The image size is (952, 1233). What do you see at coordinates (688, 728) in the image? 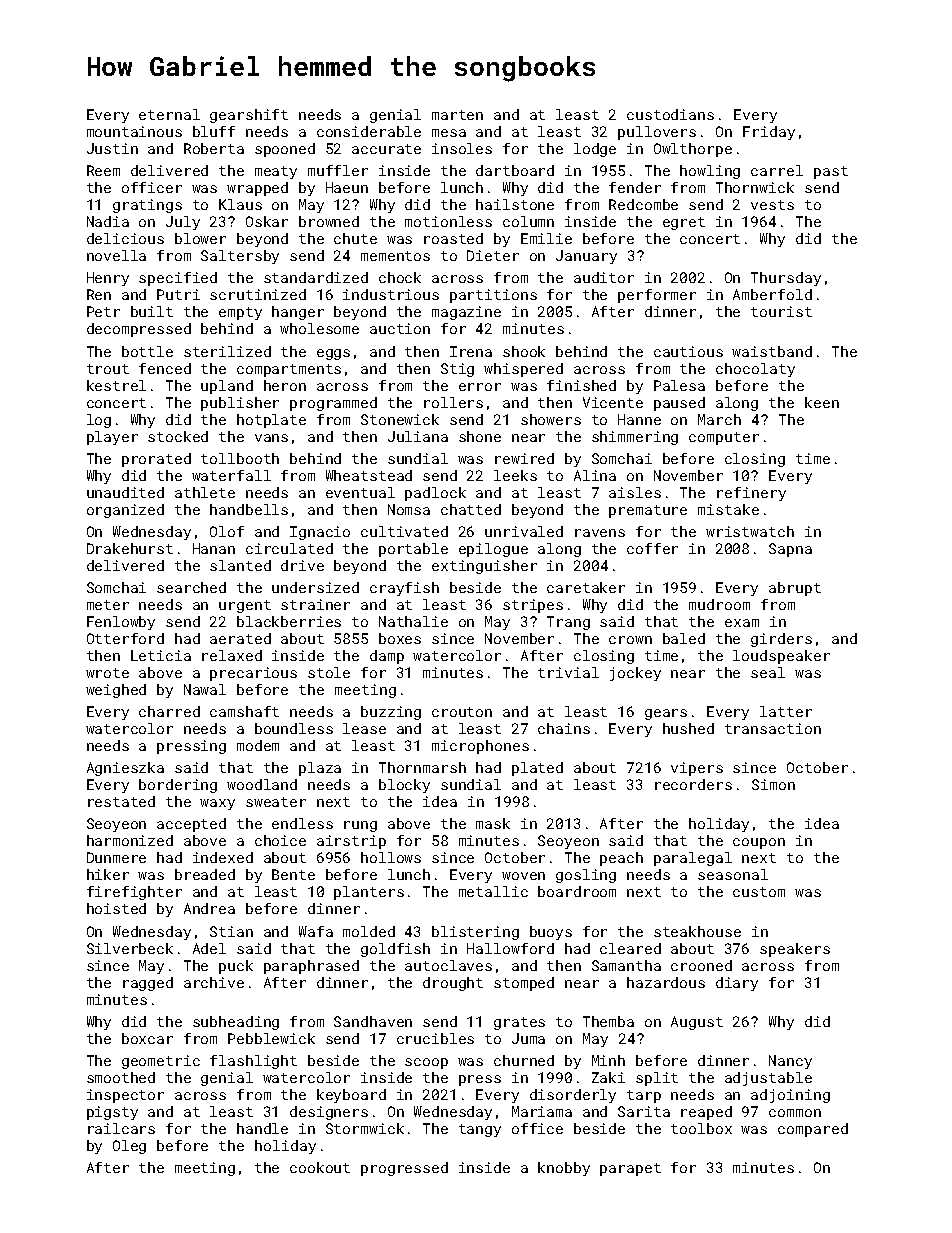
I see `hushed` at bounding box center [688, 728].
